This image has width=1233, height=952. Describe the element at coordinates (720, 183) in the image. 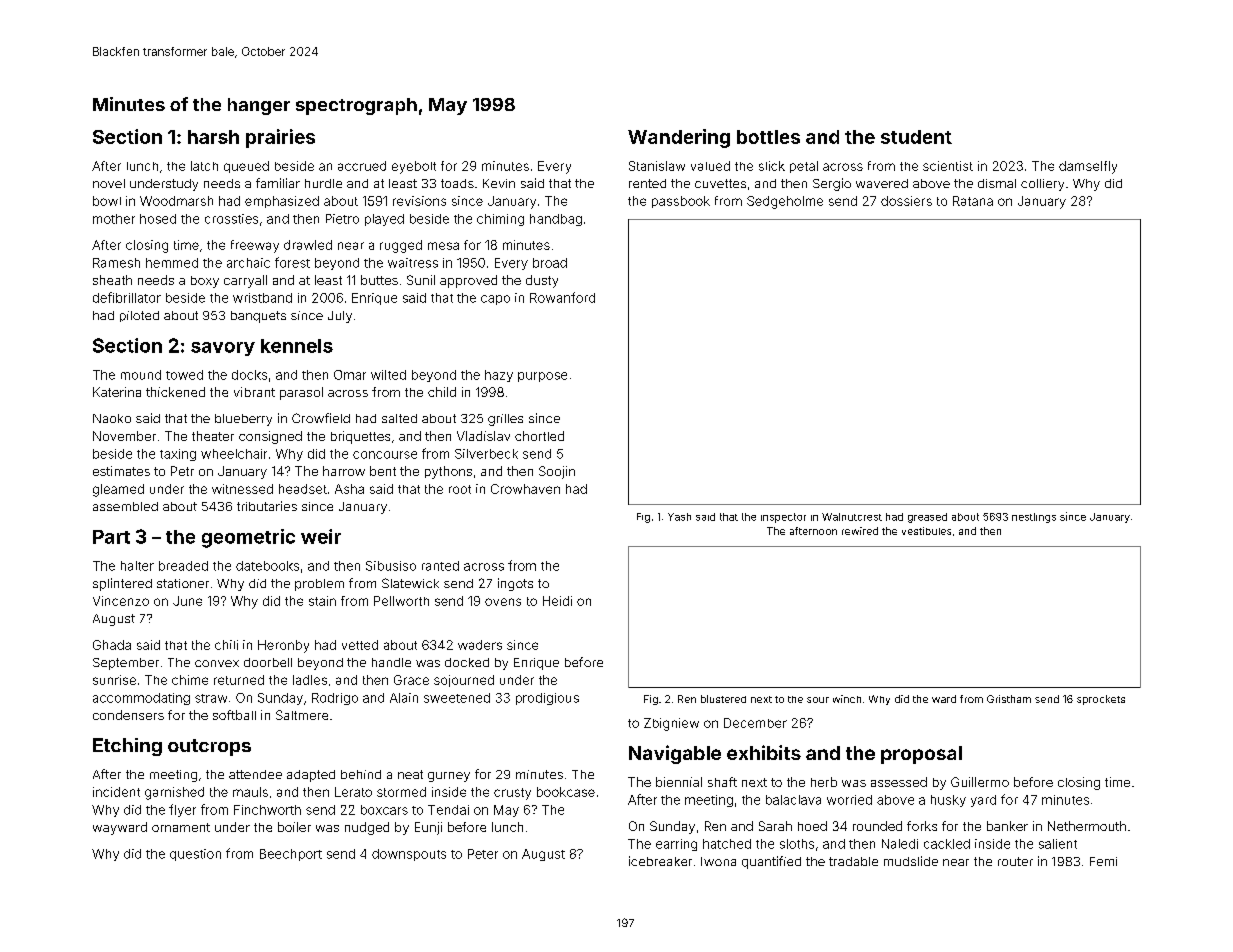

I see `cuvettes` at that location.
